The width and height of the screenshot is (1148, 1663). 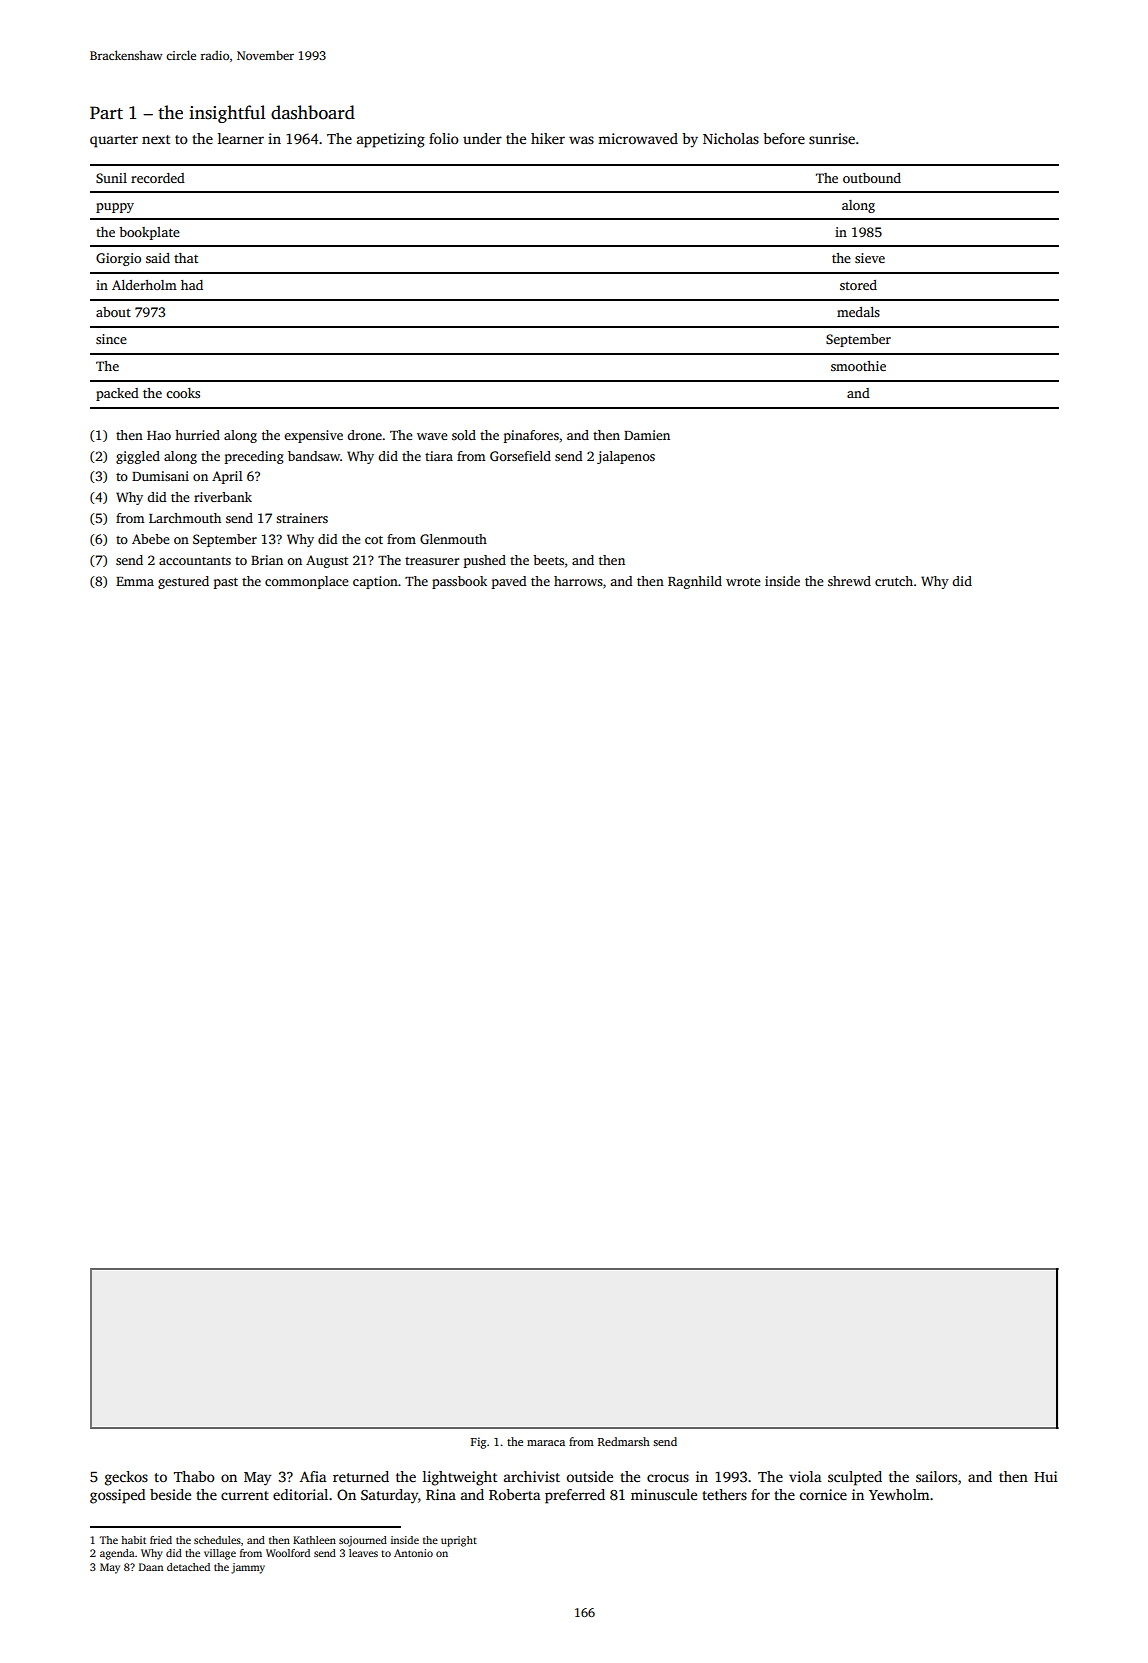 I want to click on was, so click(x=581, y=140).
